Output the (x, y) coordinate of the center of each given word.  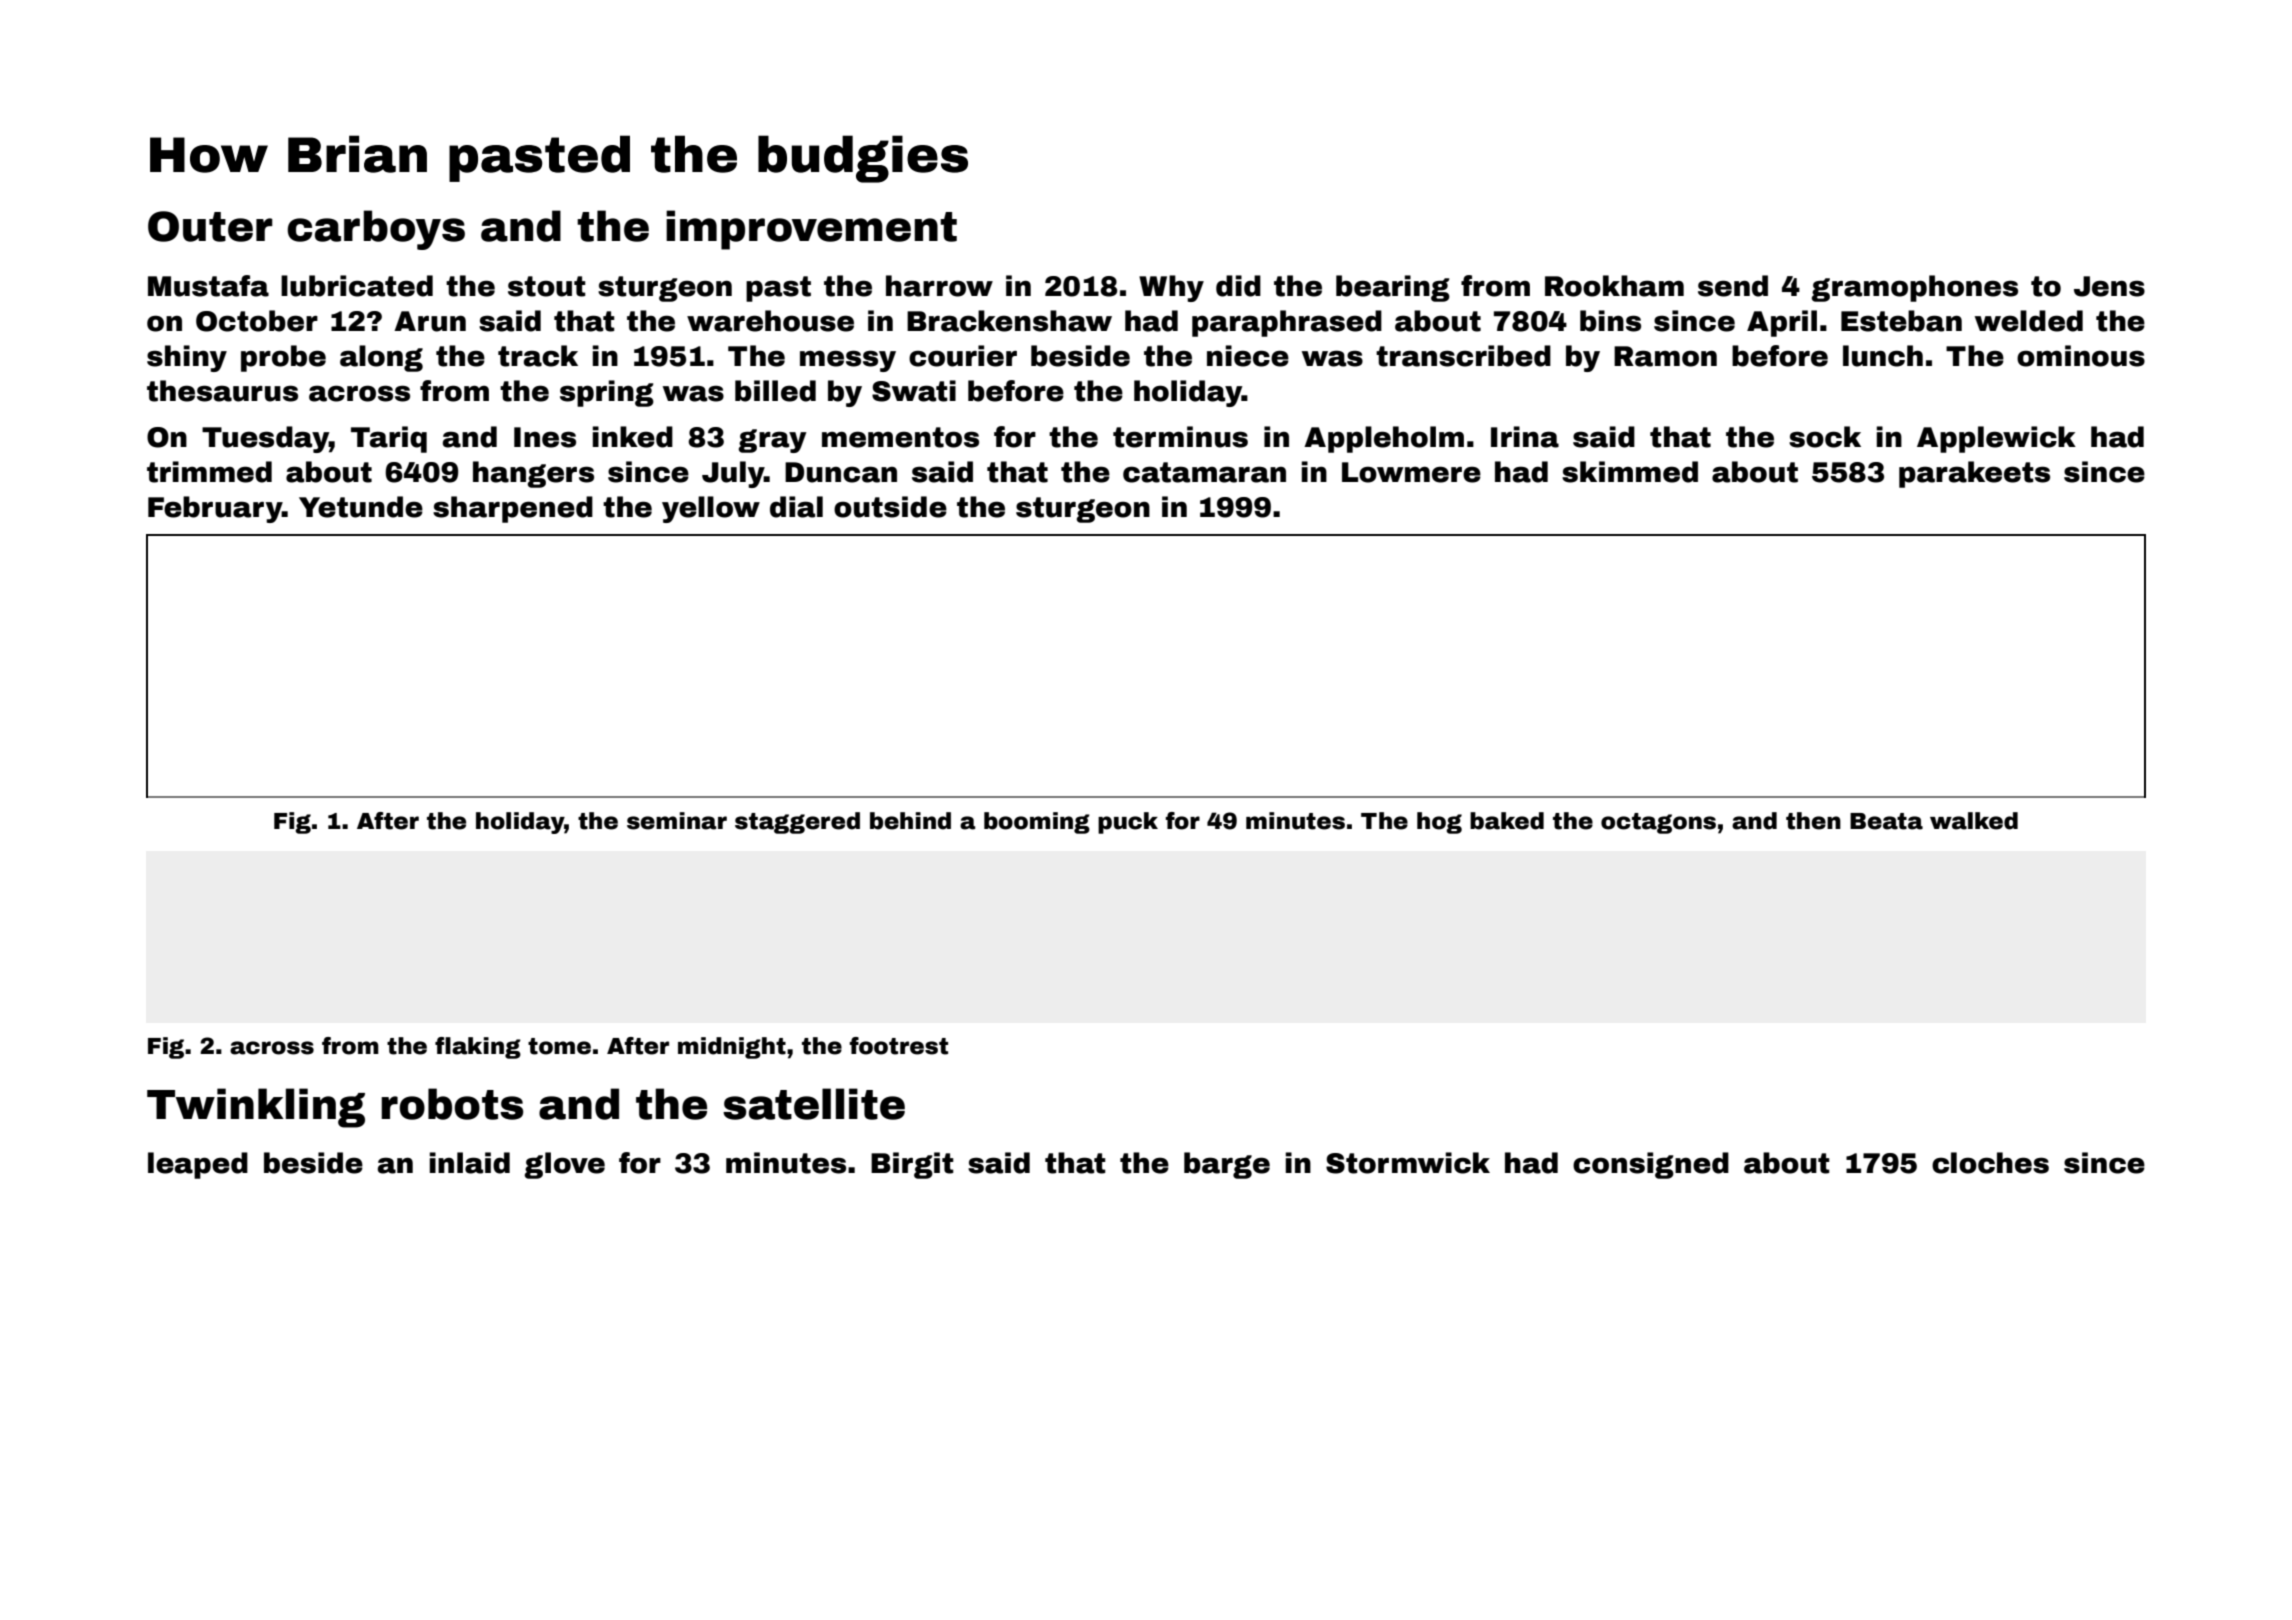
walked (1974, 821)
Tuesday (265, 439)
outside (890, 507)
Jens (2109, 286)
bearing (1393, 288)
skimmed (1630, 472)
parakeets (1974, 474)
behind (910, 821)
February (215, 509)
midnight (732, 1048)
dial (796, 507)
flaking (478, 1048)
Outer (210, 226)
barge (1227, 1165)
